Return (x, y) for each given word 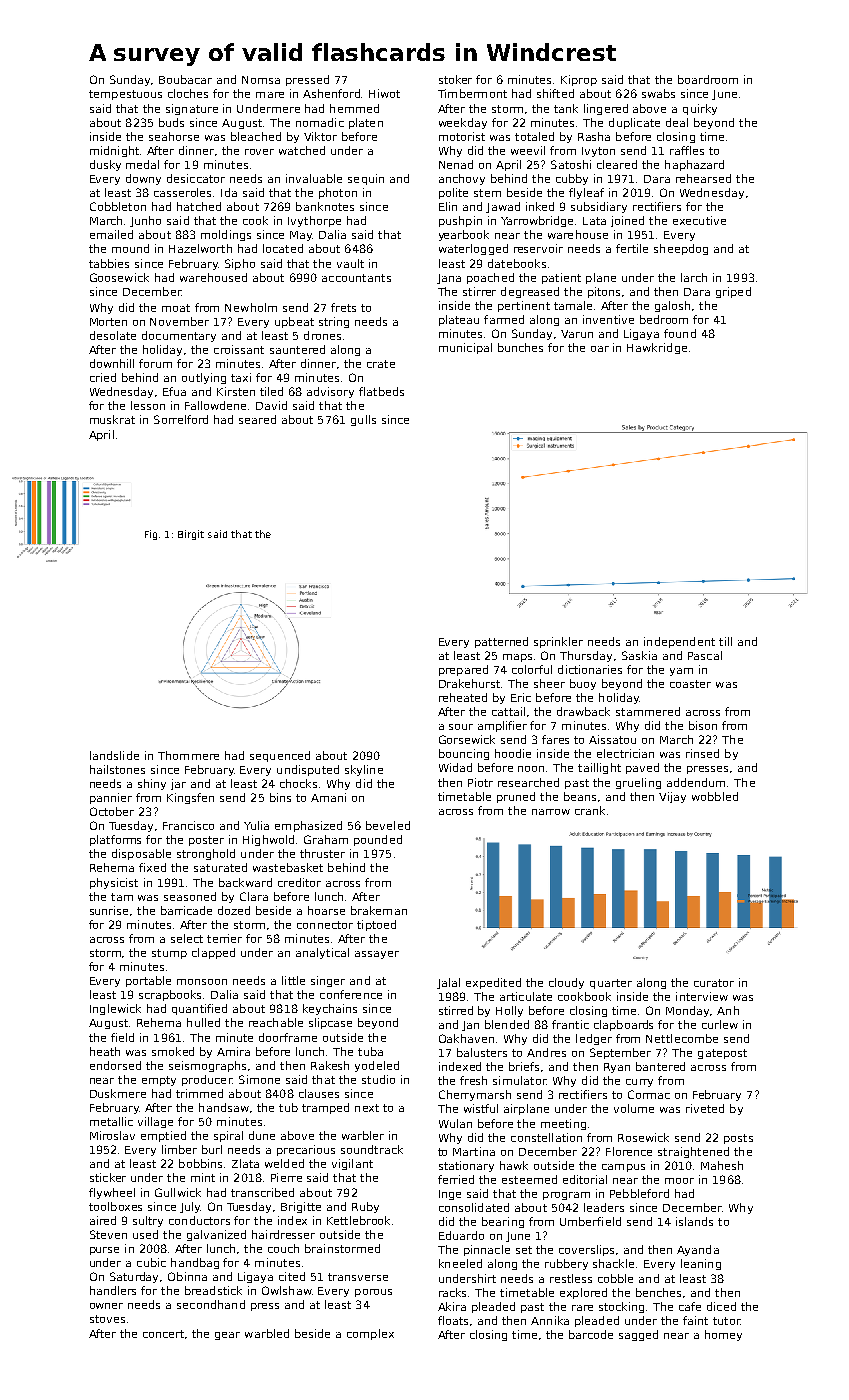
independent (679, 642)
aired (103, 1220)
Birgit (191, 535)
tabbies (109, 263)
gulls (363, 420)
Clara (254, 896)
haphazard (694, 165)
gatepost (722, 1054)
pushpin (460, 221)
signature (192, 109)
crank (590, 810)
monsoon (202, 982)
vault (350, 263)
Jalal (448, 983)
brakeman (379, 910)
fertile (632, 248)
